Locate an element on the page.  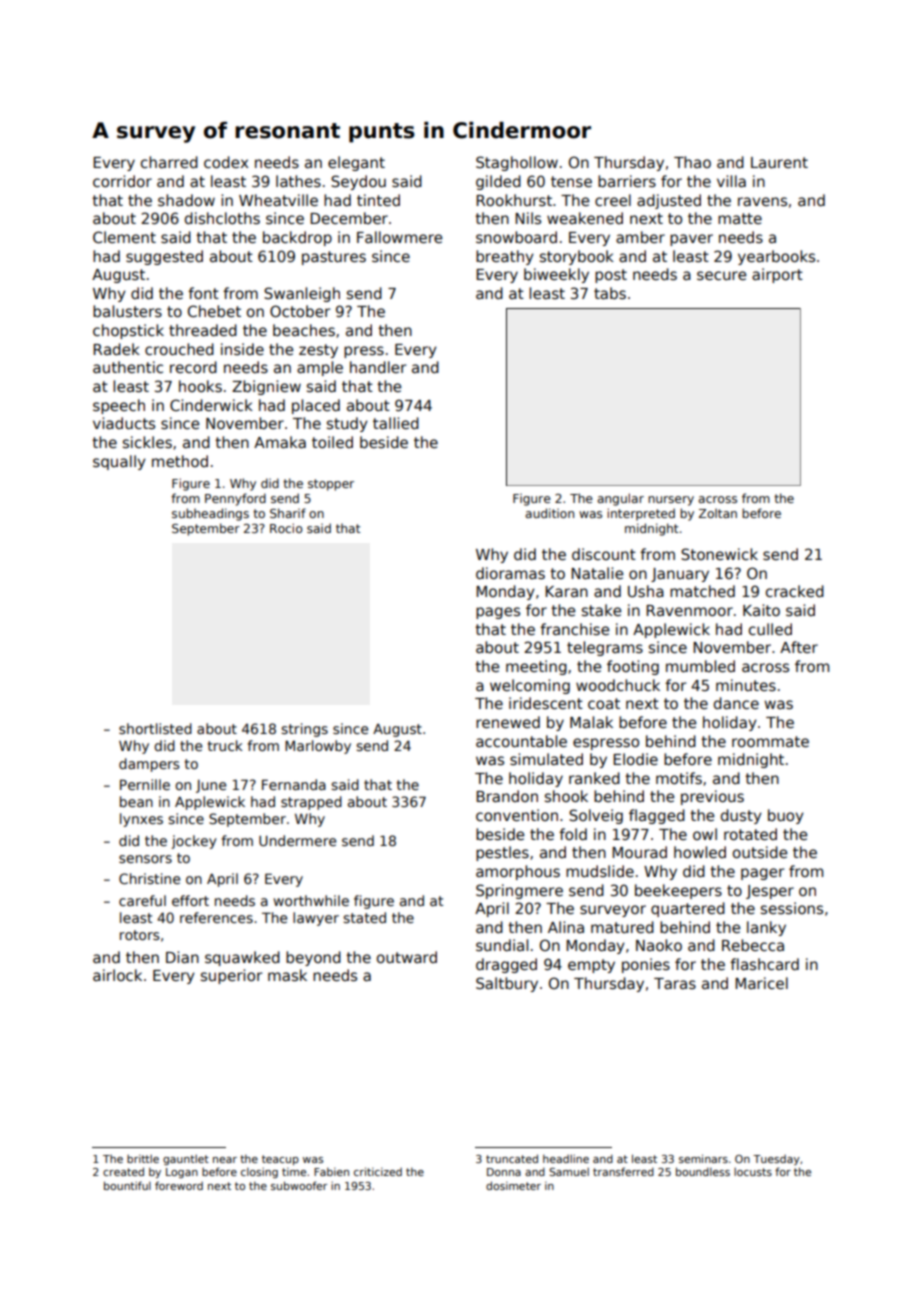
subwoofer is located at coordinates (299, 1185).
